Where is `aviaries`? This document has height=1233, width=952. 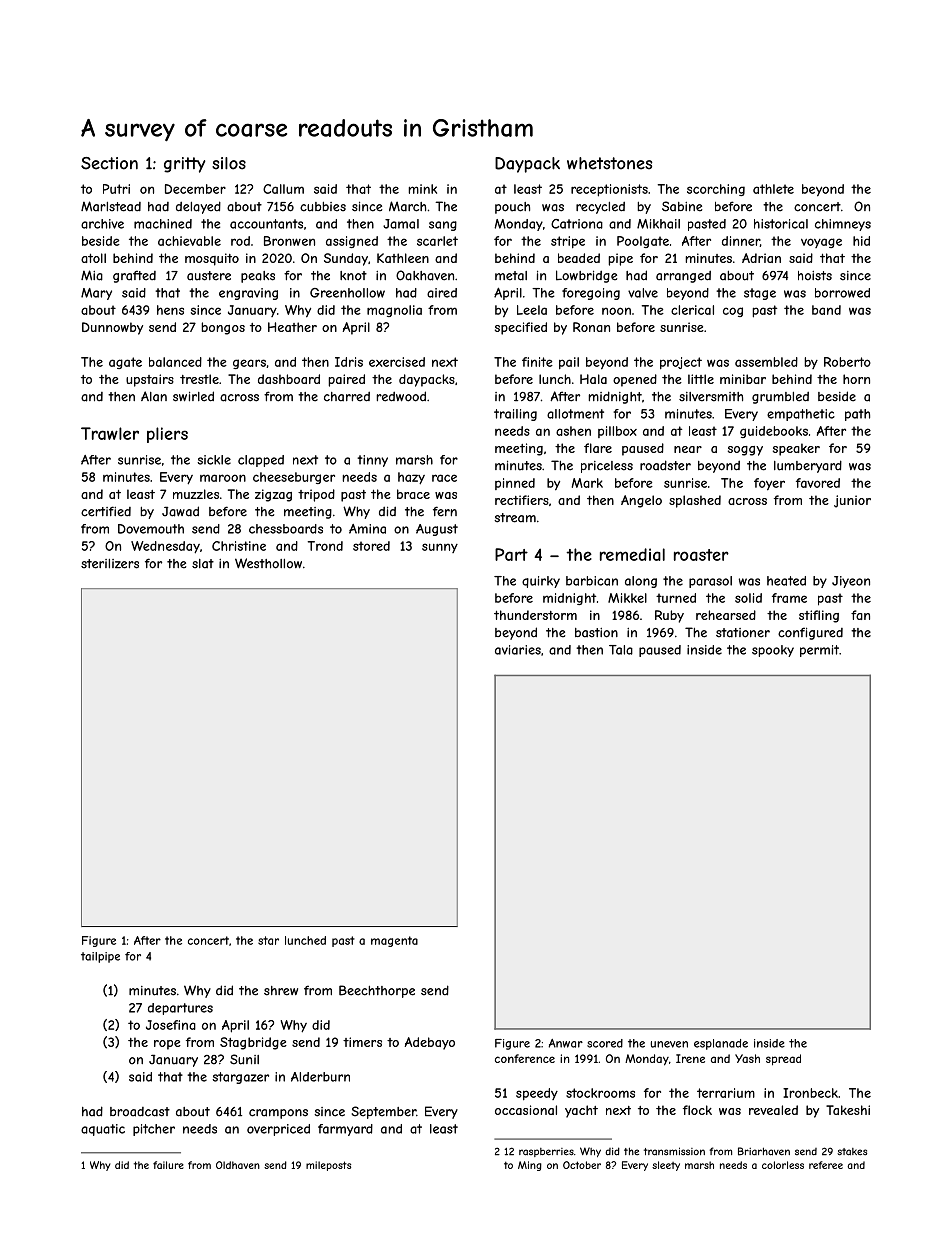 aviaries is located at coordinates (518, 650).
